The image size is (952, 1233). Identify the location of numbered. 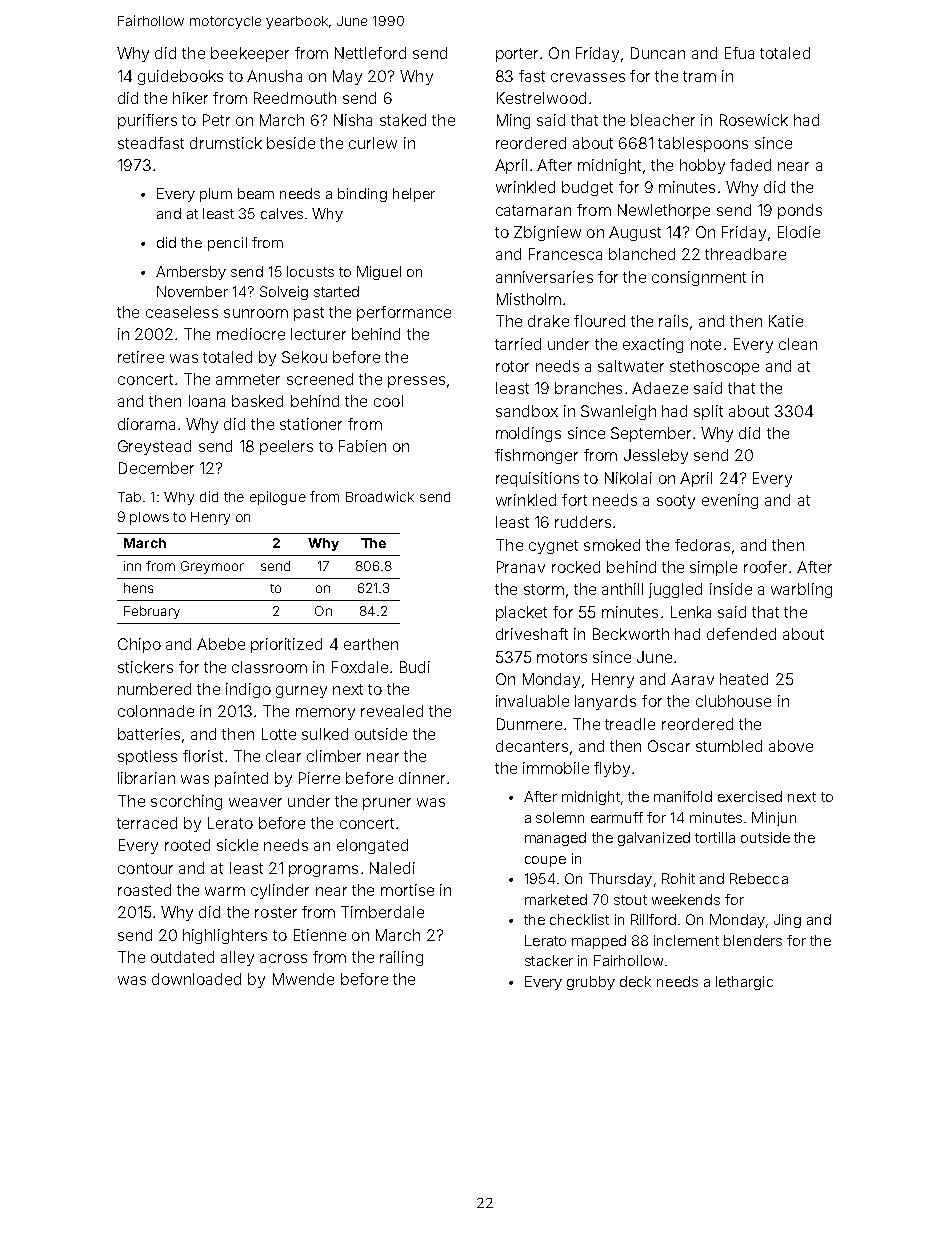
(154, 689).
